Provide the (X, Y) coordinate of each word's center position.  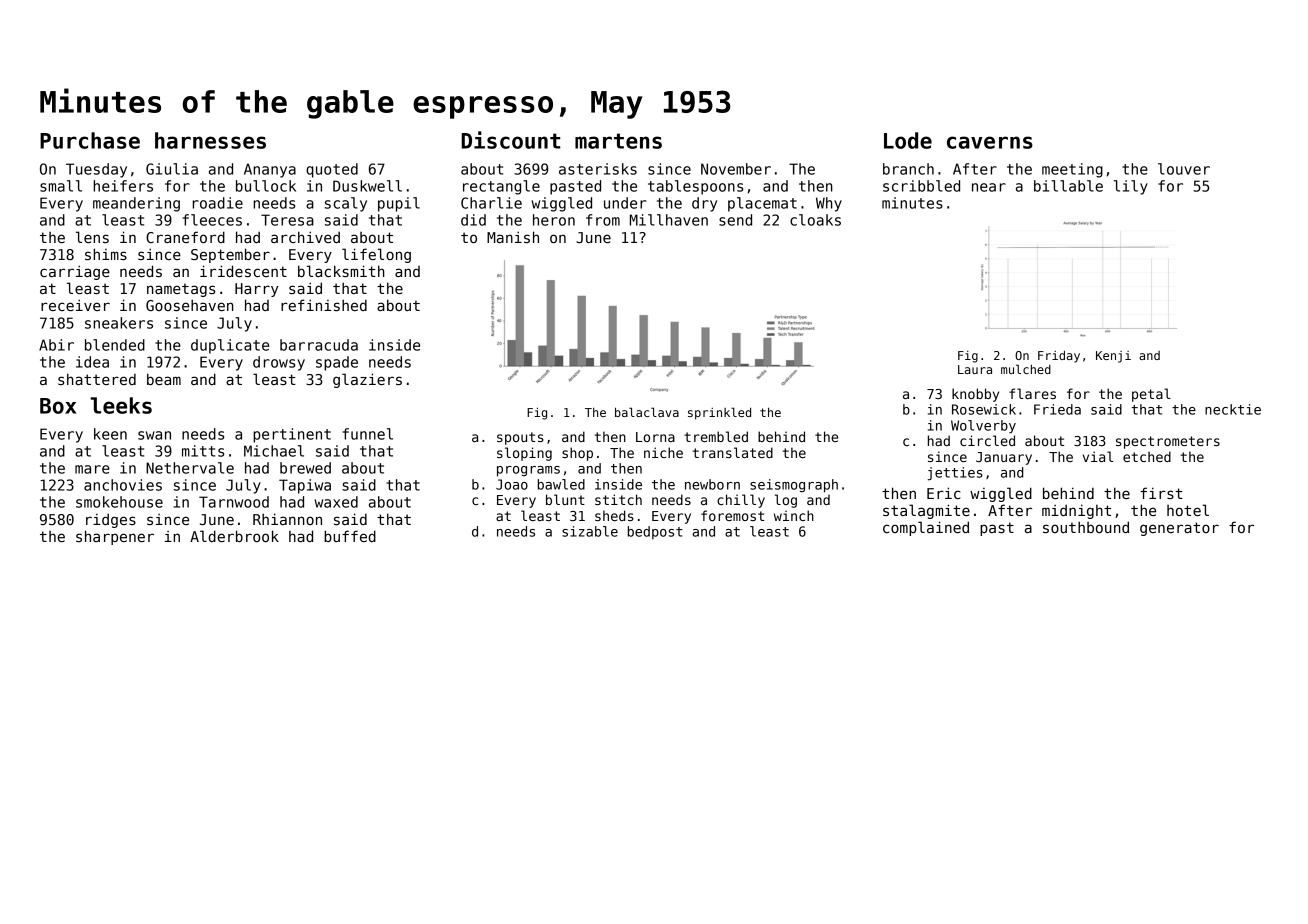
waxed (336, 502)
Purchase (90, 140)
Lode (908, 140)
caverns (990, 142)
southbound (1086, 527)
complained (926, 528)
